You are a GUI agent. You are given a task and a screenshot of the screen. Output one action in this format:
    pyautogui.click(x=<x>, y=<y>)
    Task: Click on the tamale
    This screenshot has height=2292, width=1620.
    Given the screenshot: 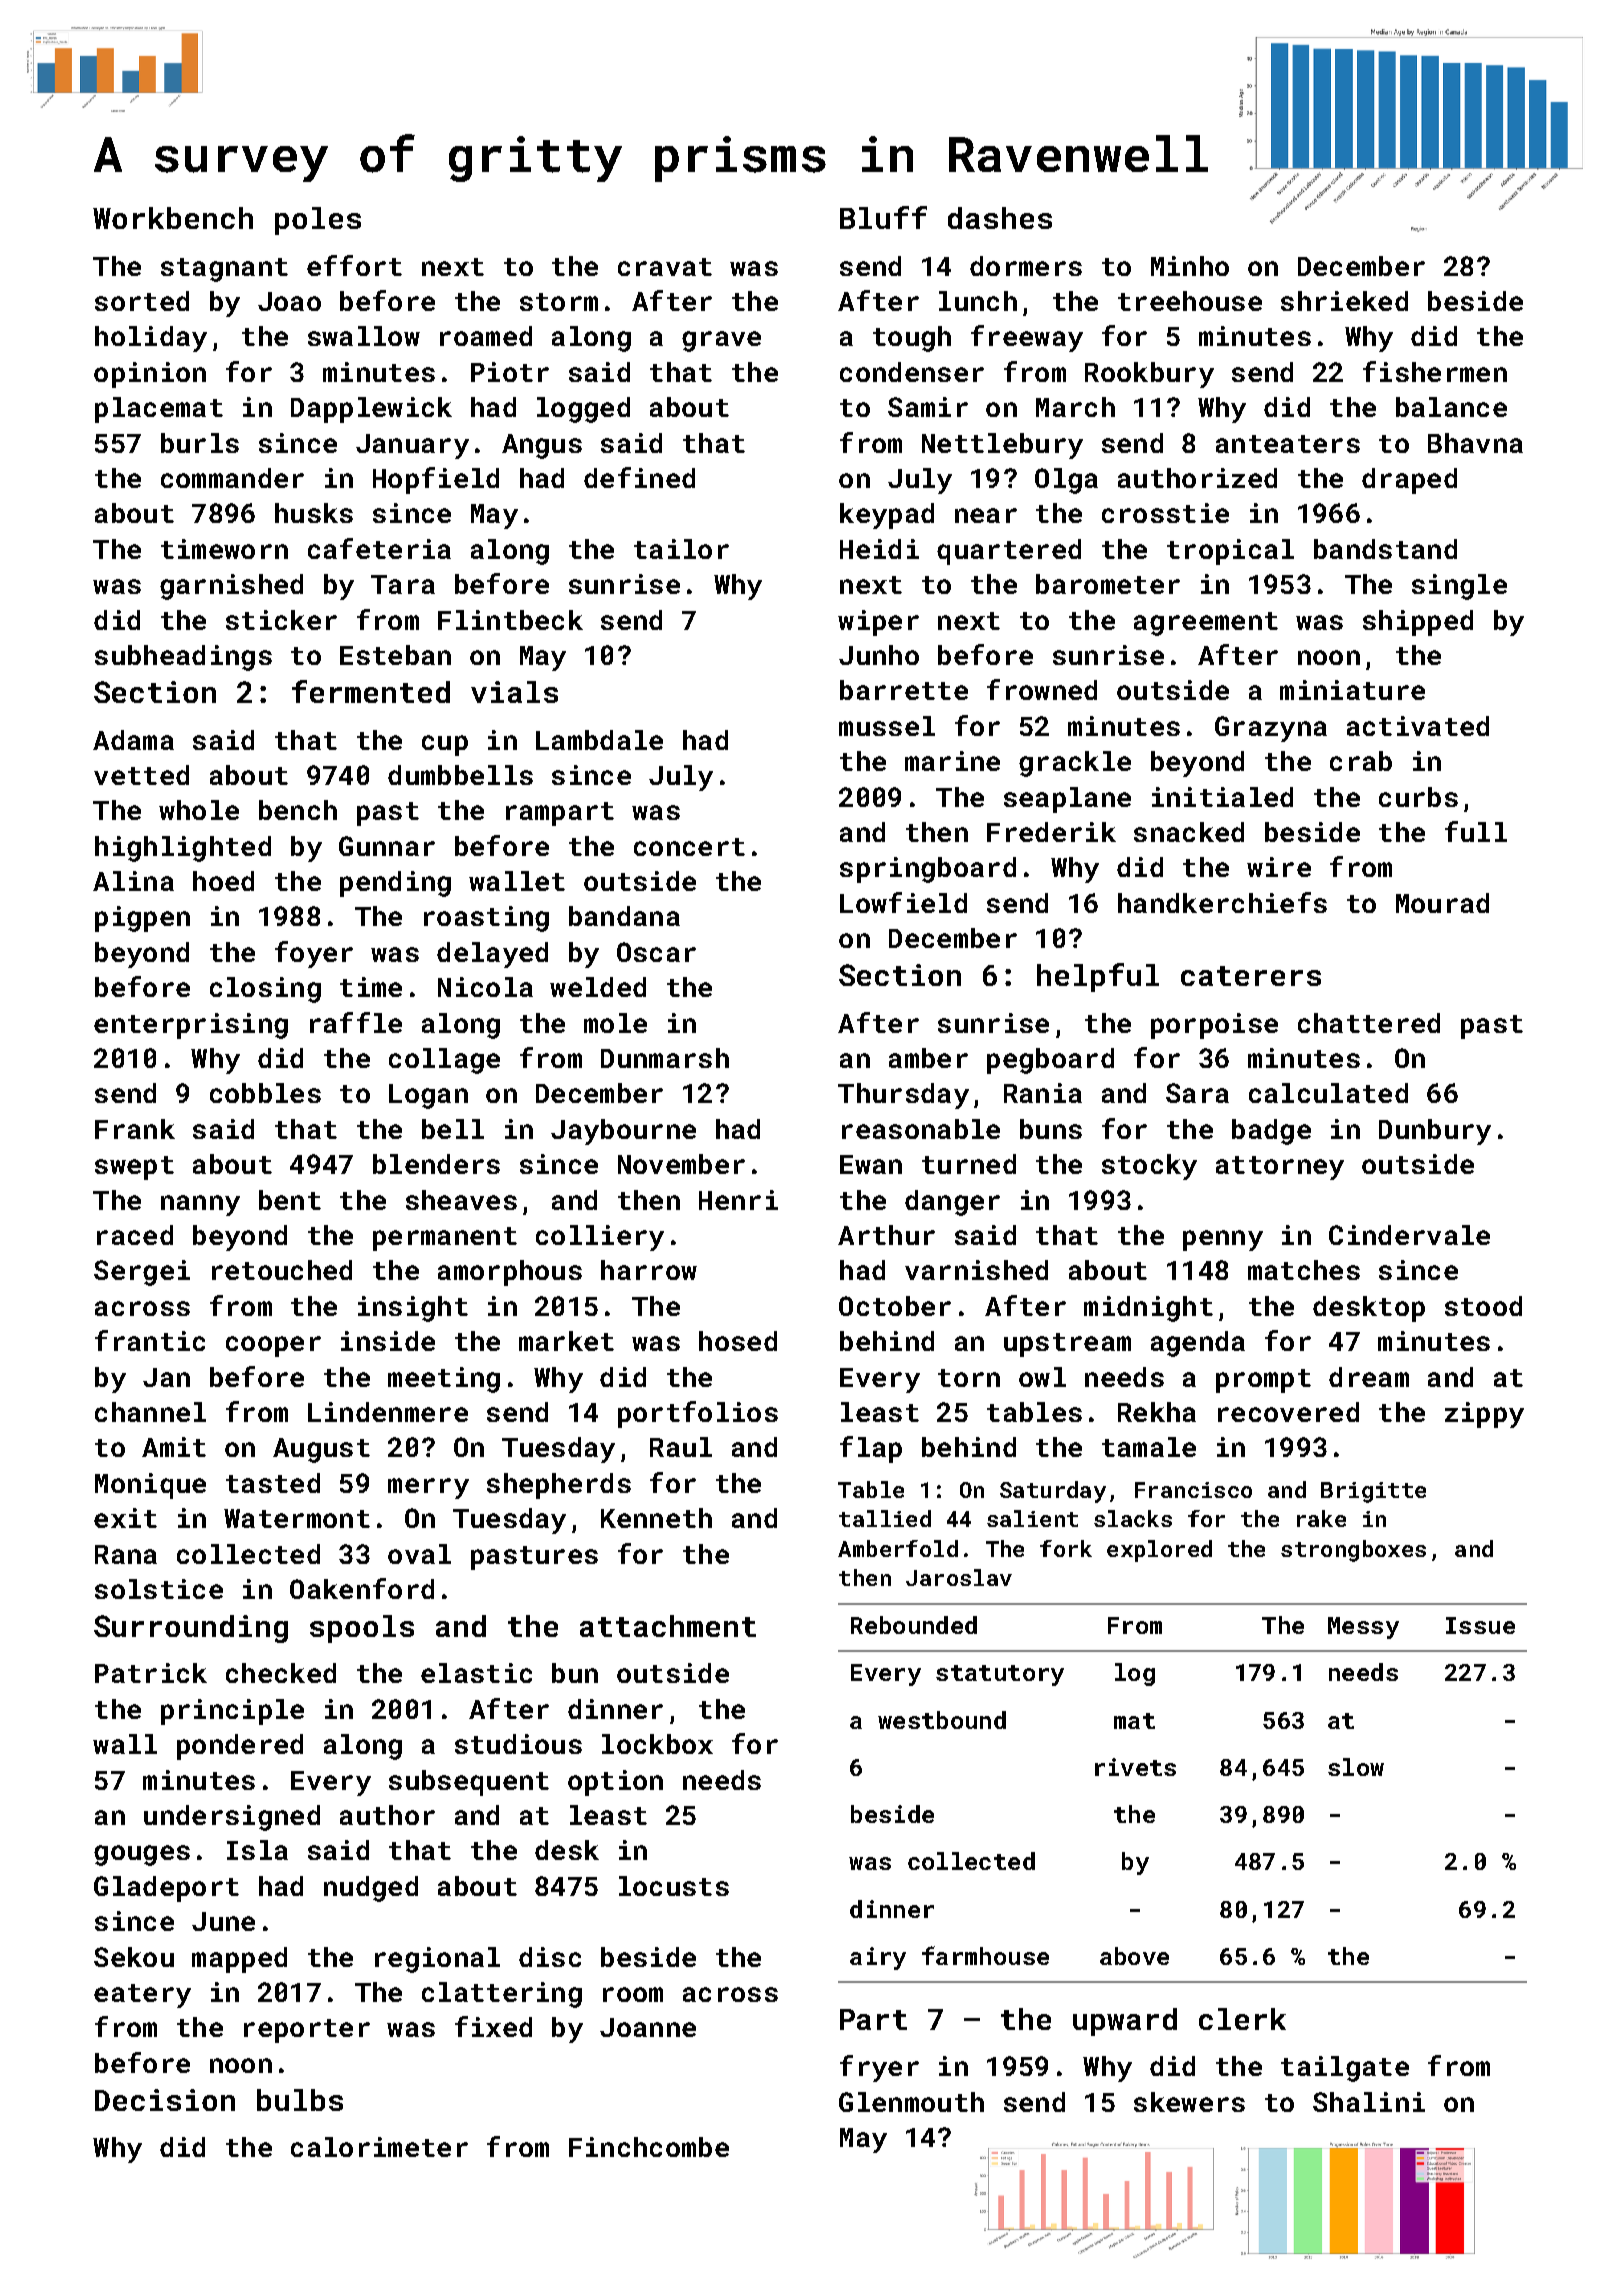 What is the action you would take?
    pyautogui.click(x=1149, y=1447)
